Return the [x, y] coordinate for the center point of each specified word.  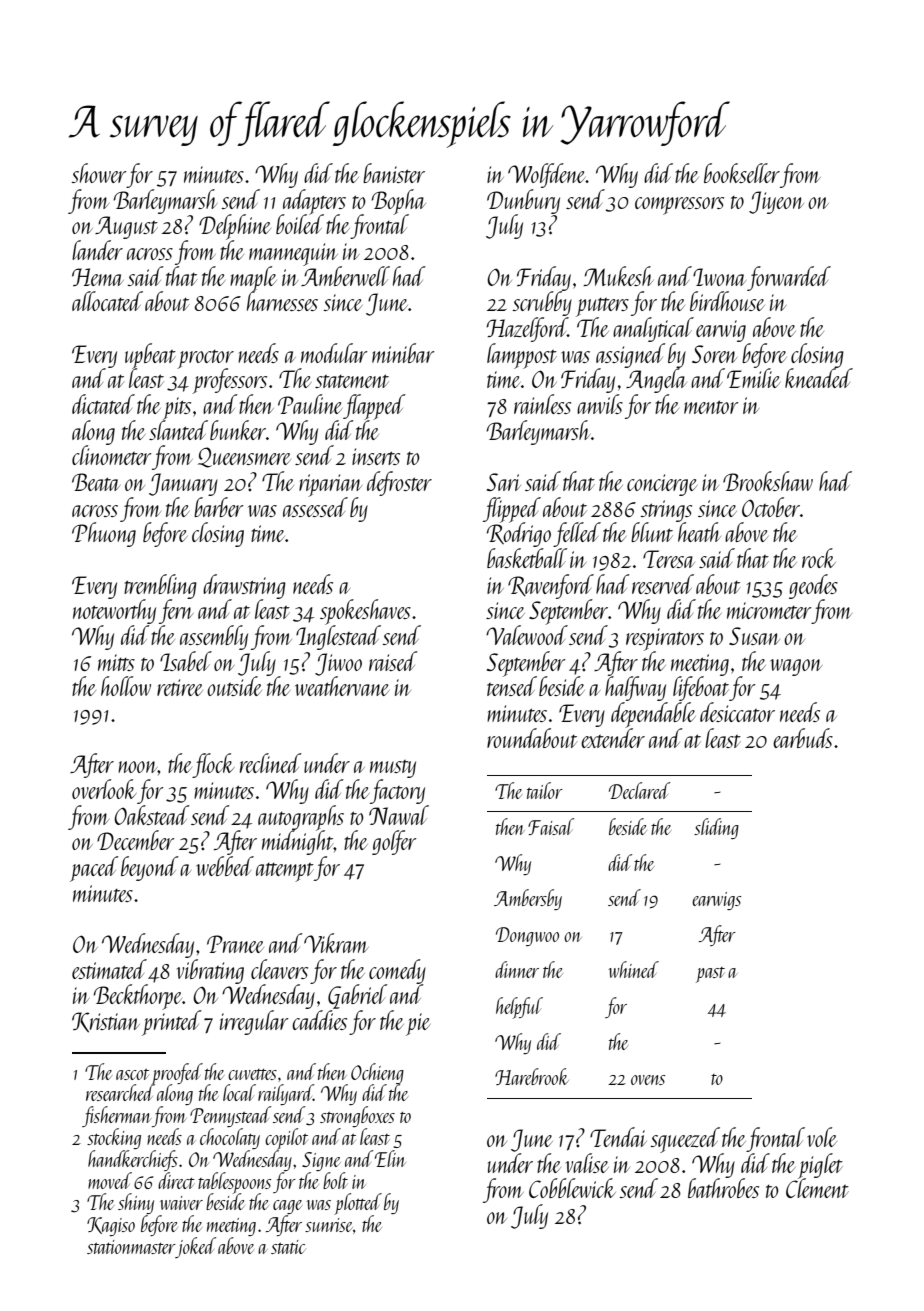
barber [218, 507]
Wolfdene [547, 175]
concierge [662, 485]
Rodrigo [519, 535]
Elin [390, 1158]
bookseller [742, 173]
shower [98, 173]
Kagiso [111, 1226]
